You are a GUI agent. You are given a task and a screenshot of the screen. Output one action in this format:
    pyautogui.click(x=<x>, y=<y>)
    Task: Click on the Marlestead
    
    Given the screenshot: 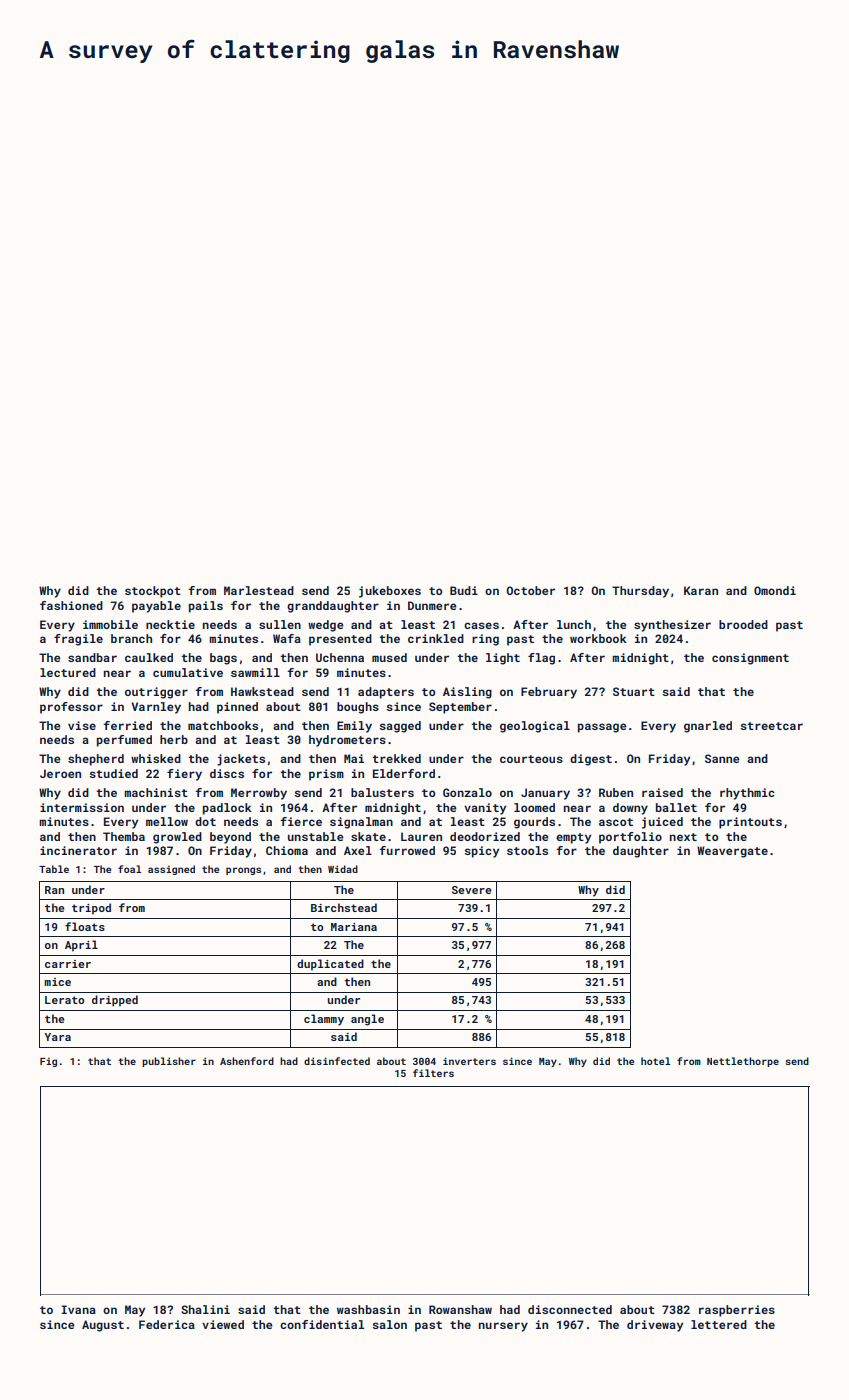 What is the action you would take?
    pyautogui.click(x=259, y=590)
